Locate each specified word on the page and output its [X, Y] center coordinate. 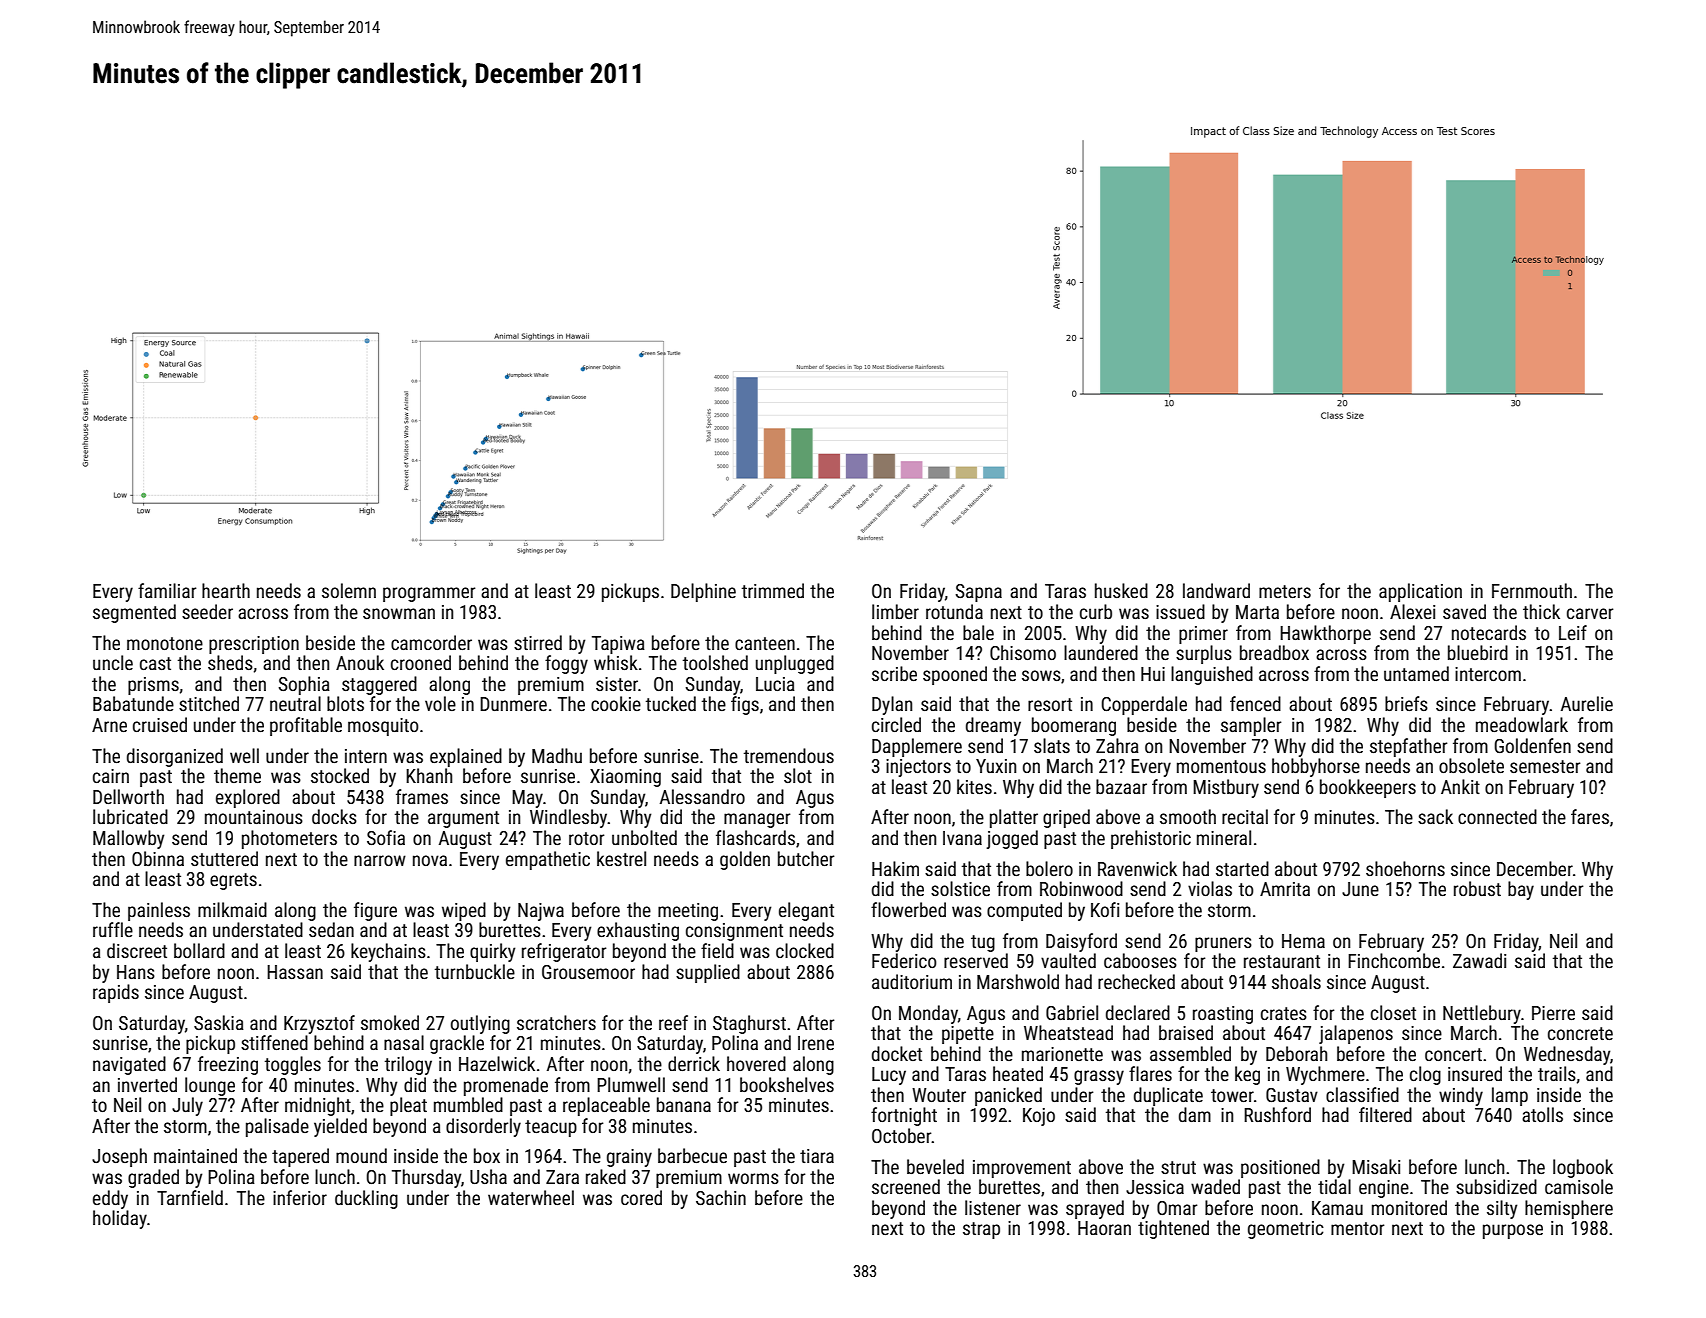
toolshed [715, 662]
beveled [935, 1166]
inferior [300, 1197]
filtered [1385, 1114]
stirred [538, 642]
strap [981, 1230]
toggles [293, 1065]
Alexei [1412, 611]
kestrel [621, 858]
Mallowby [128, 839]
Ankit [1460, 786]
